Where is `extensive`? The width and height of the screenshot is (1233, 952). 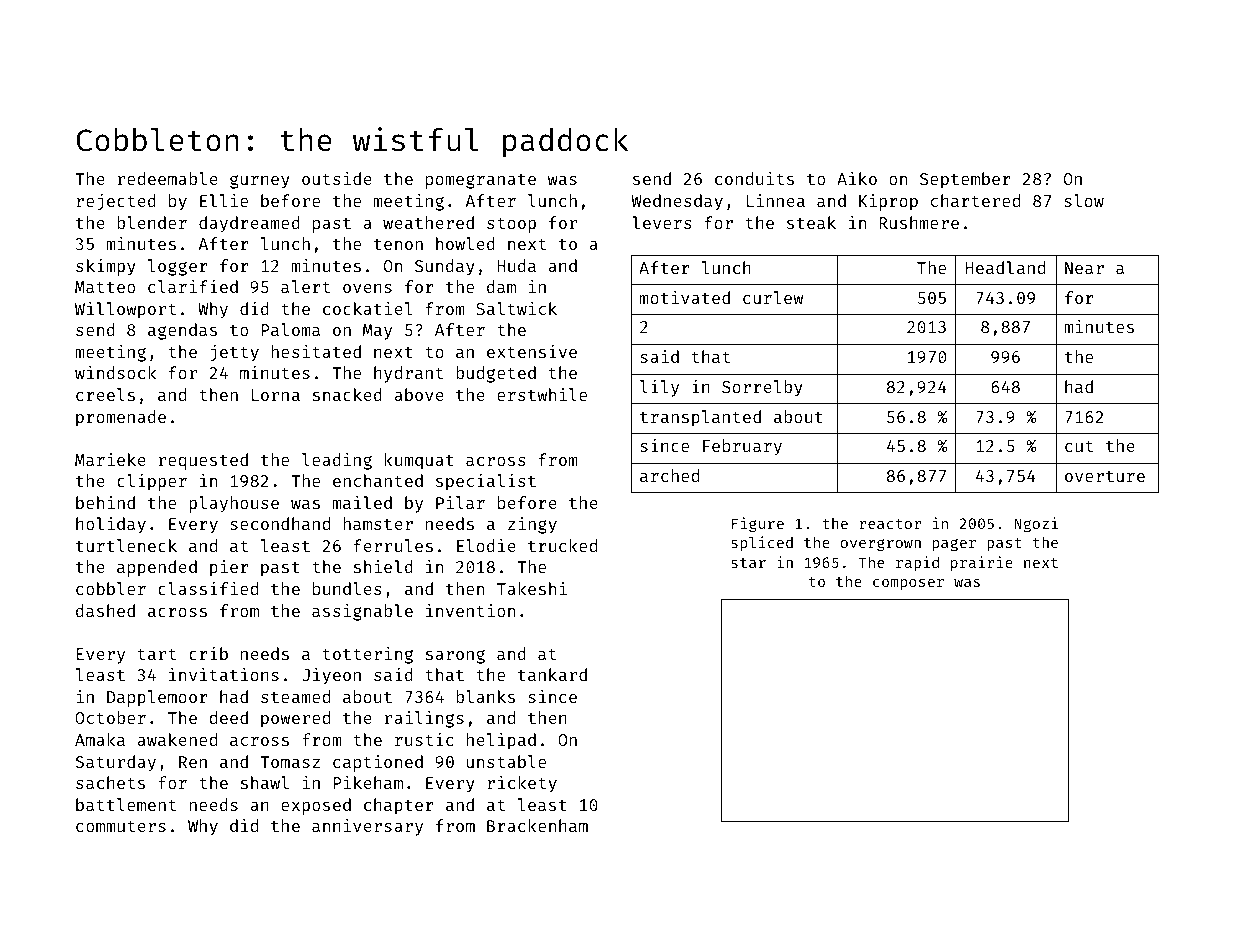
extensive is located at coordinates (532, 351).
